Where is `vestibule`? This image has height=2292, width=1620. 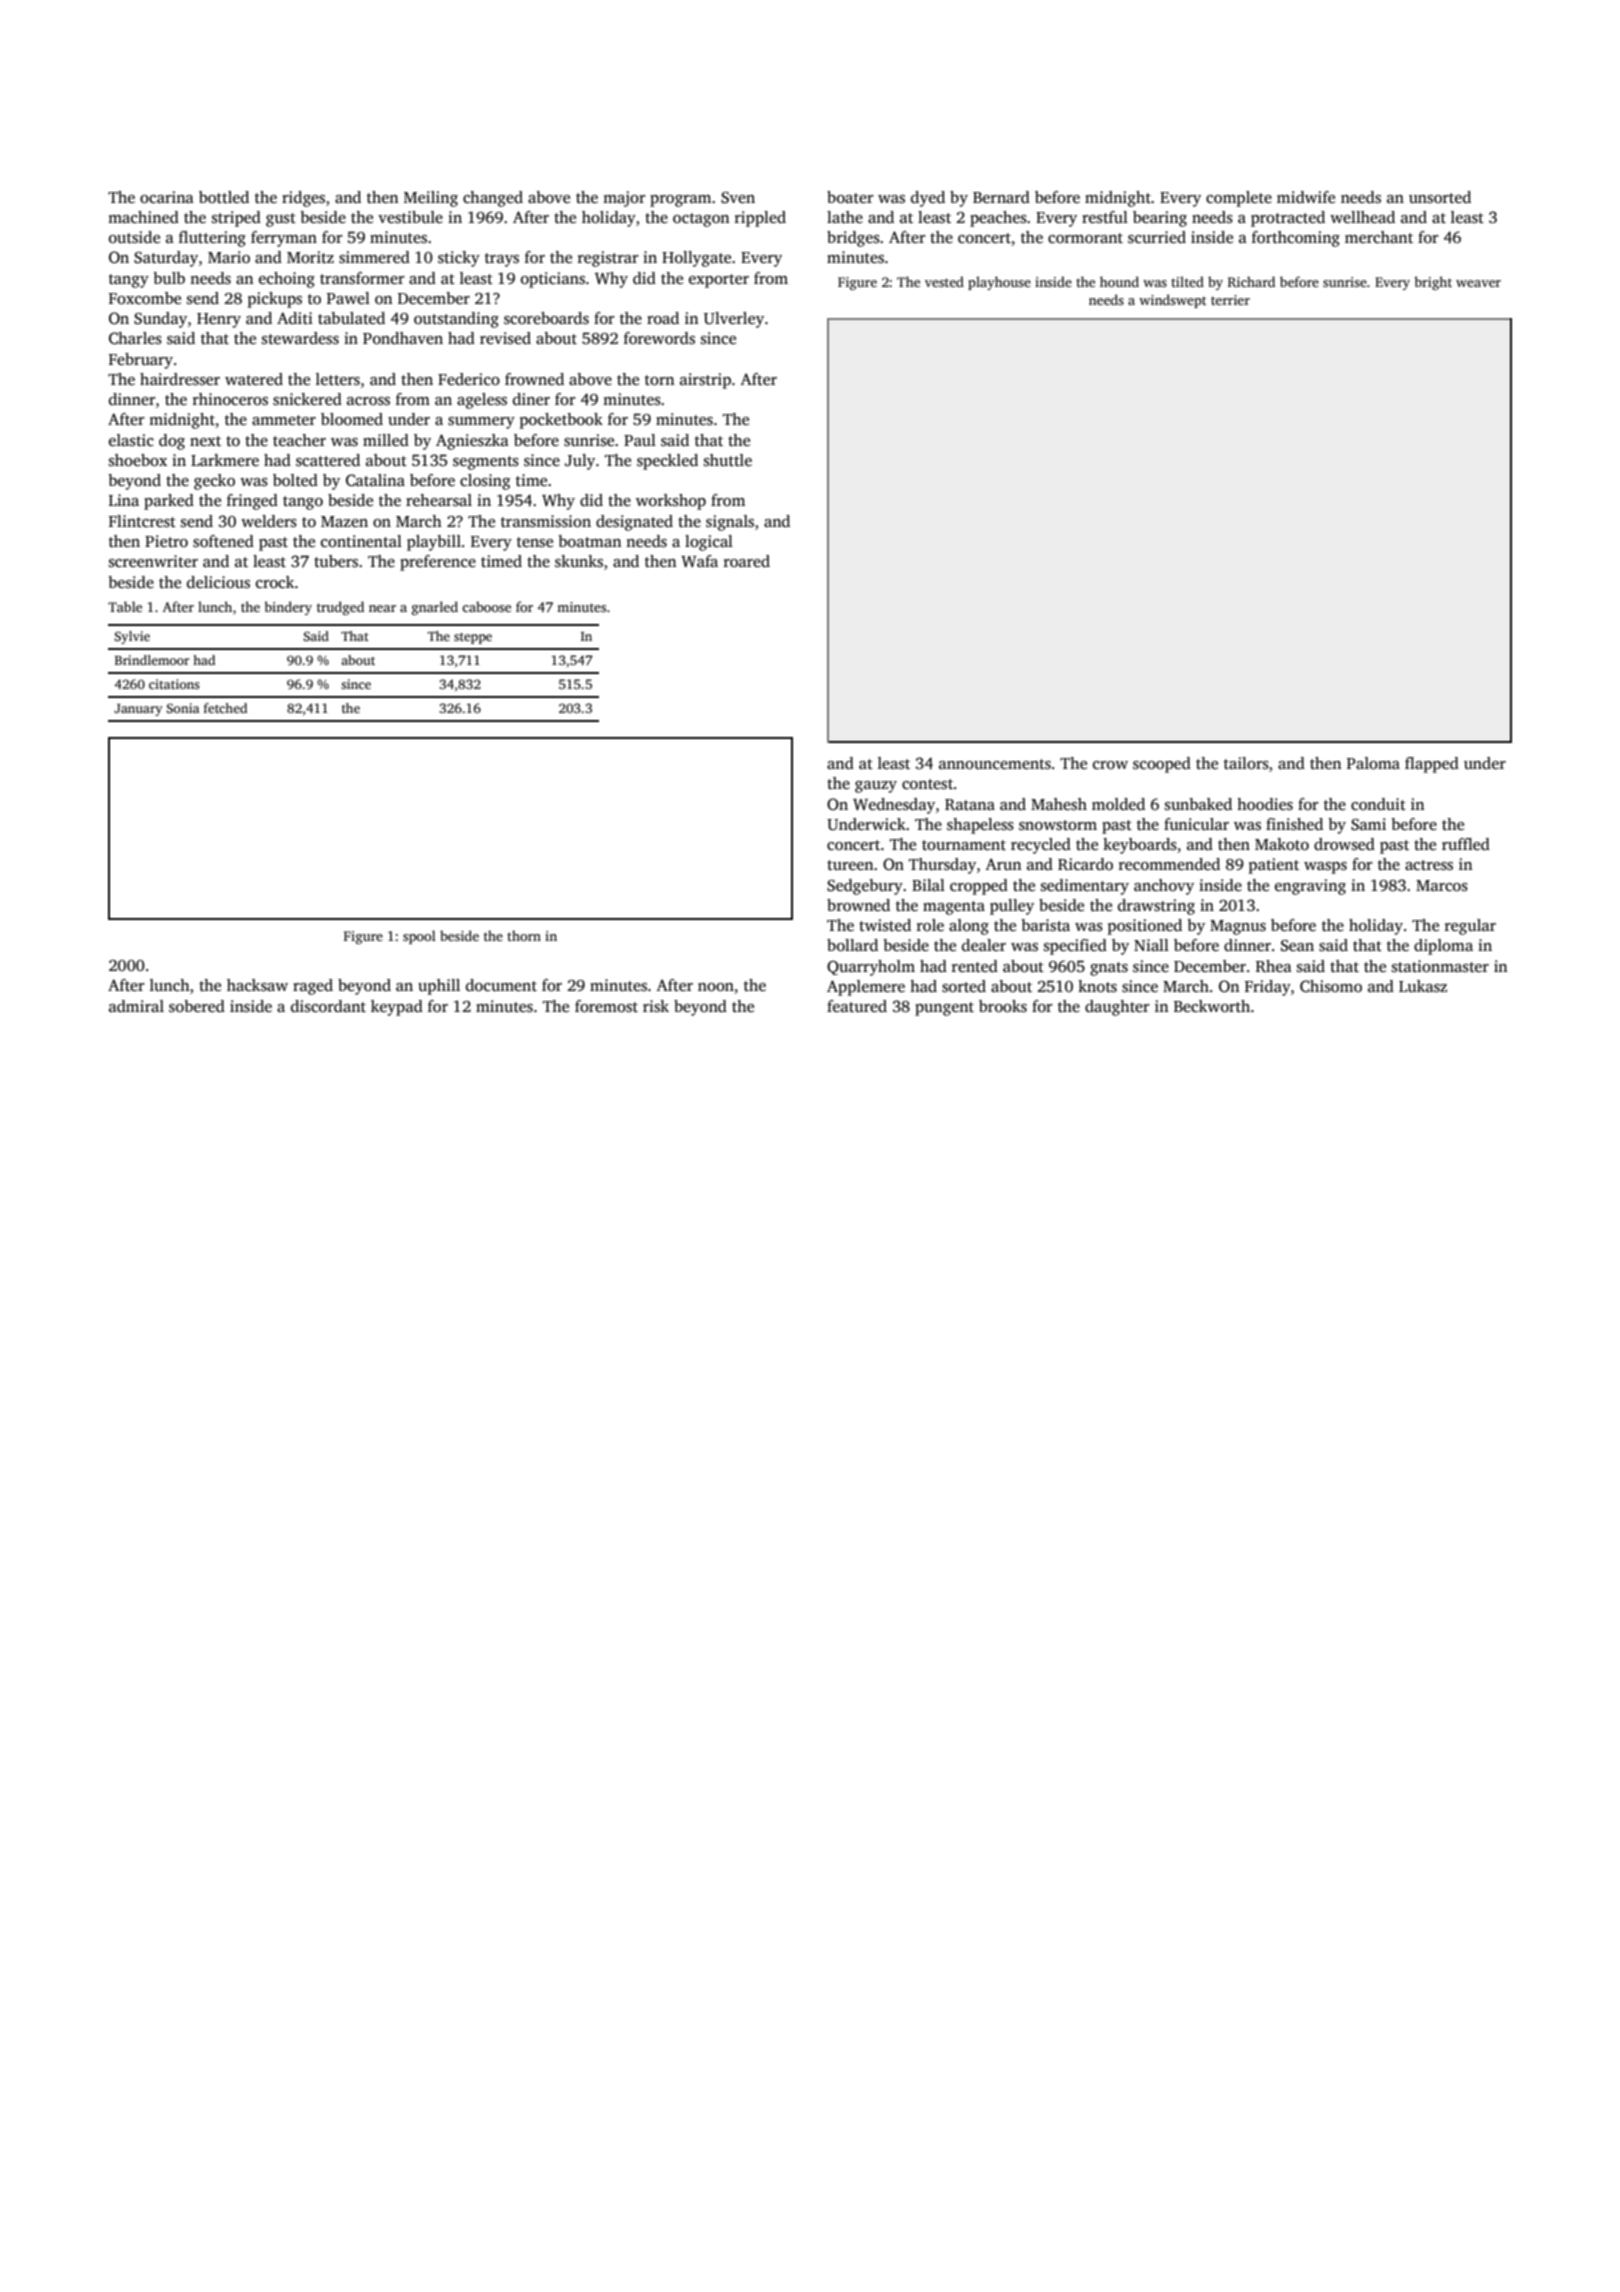 vestibule is located at coordinates (410, 217).
